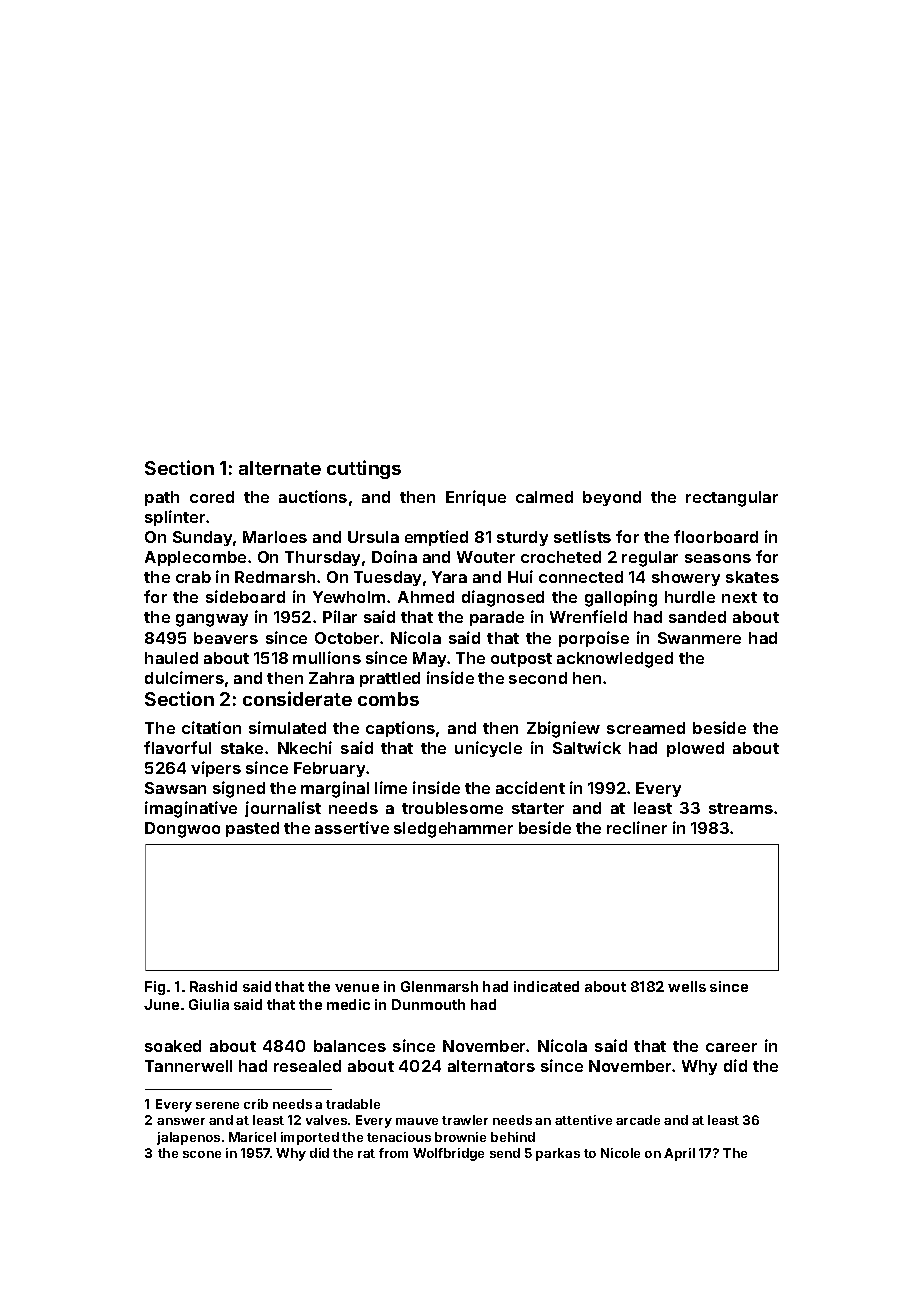 The width and height of the image is (924, 1311). Describe the element at coordinates (193, 577) in the image. I see `crab` at that location.
